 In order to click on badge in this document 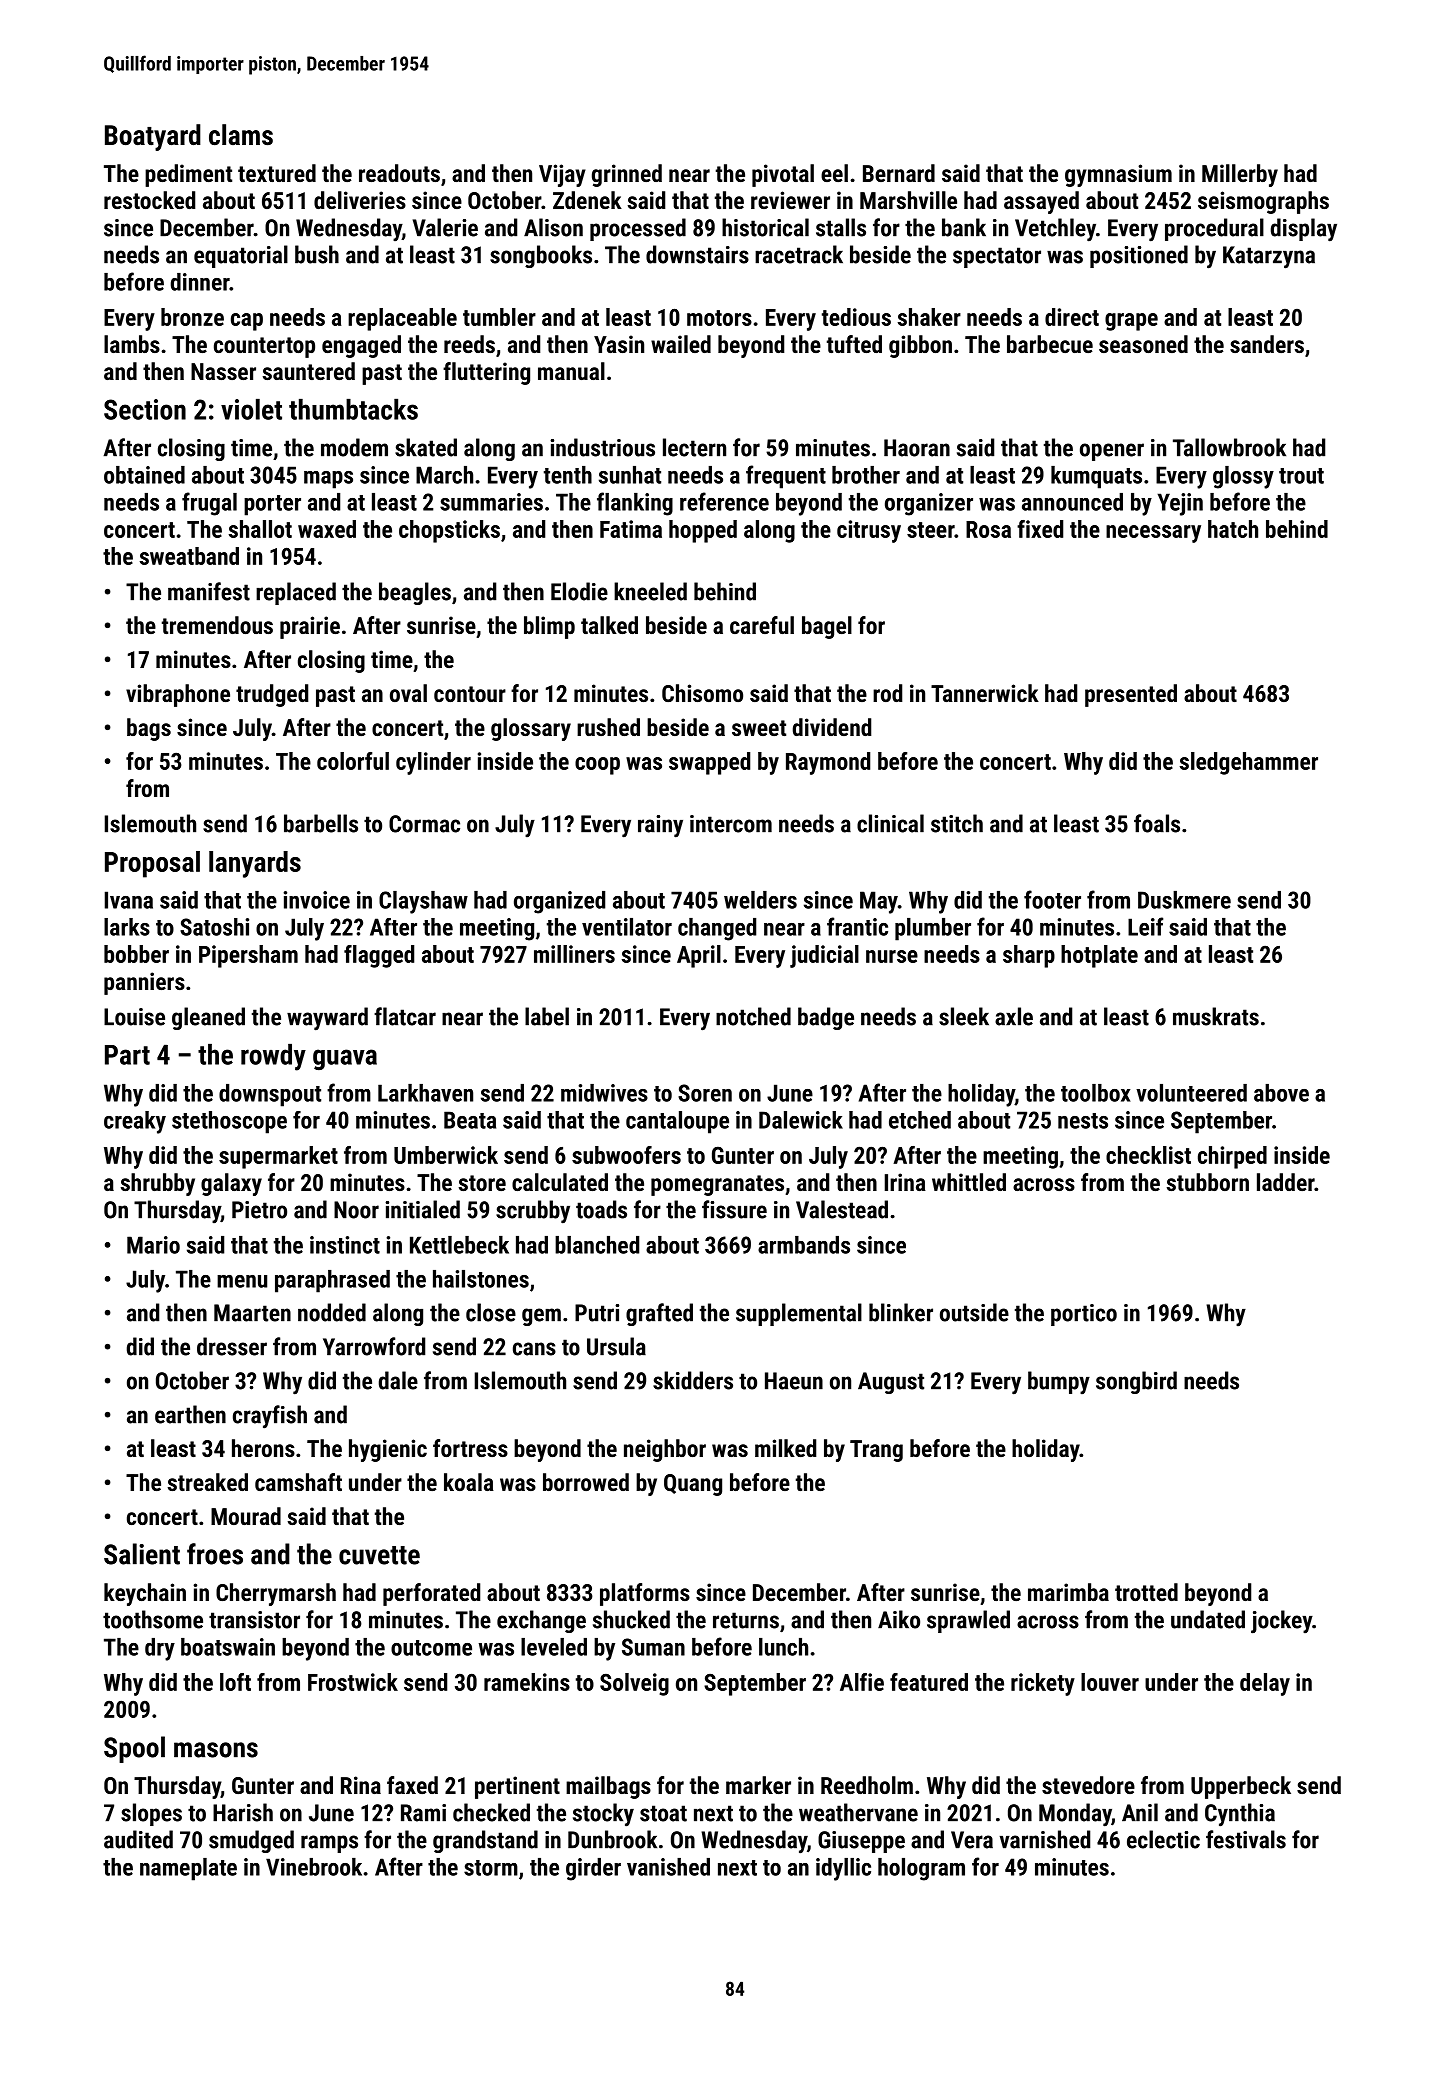, I will do `click(826, 1018)`.
